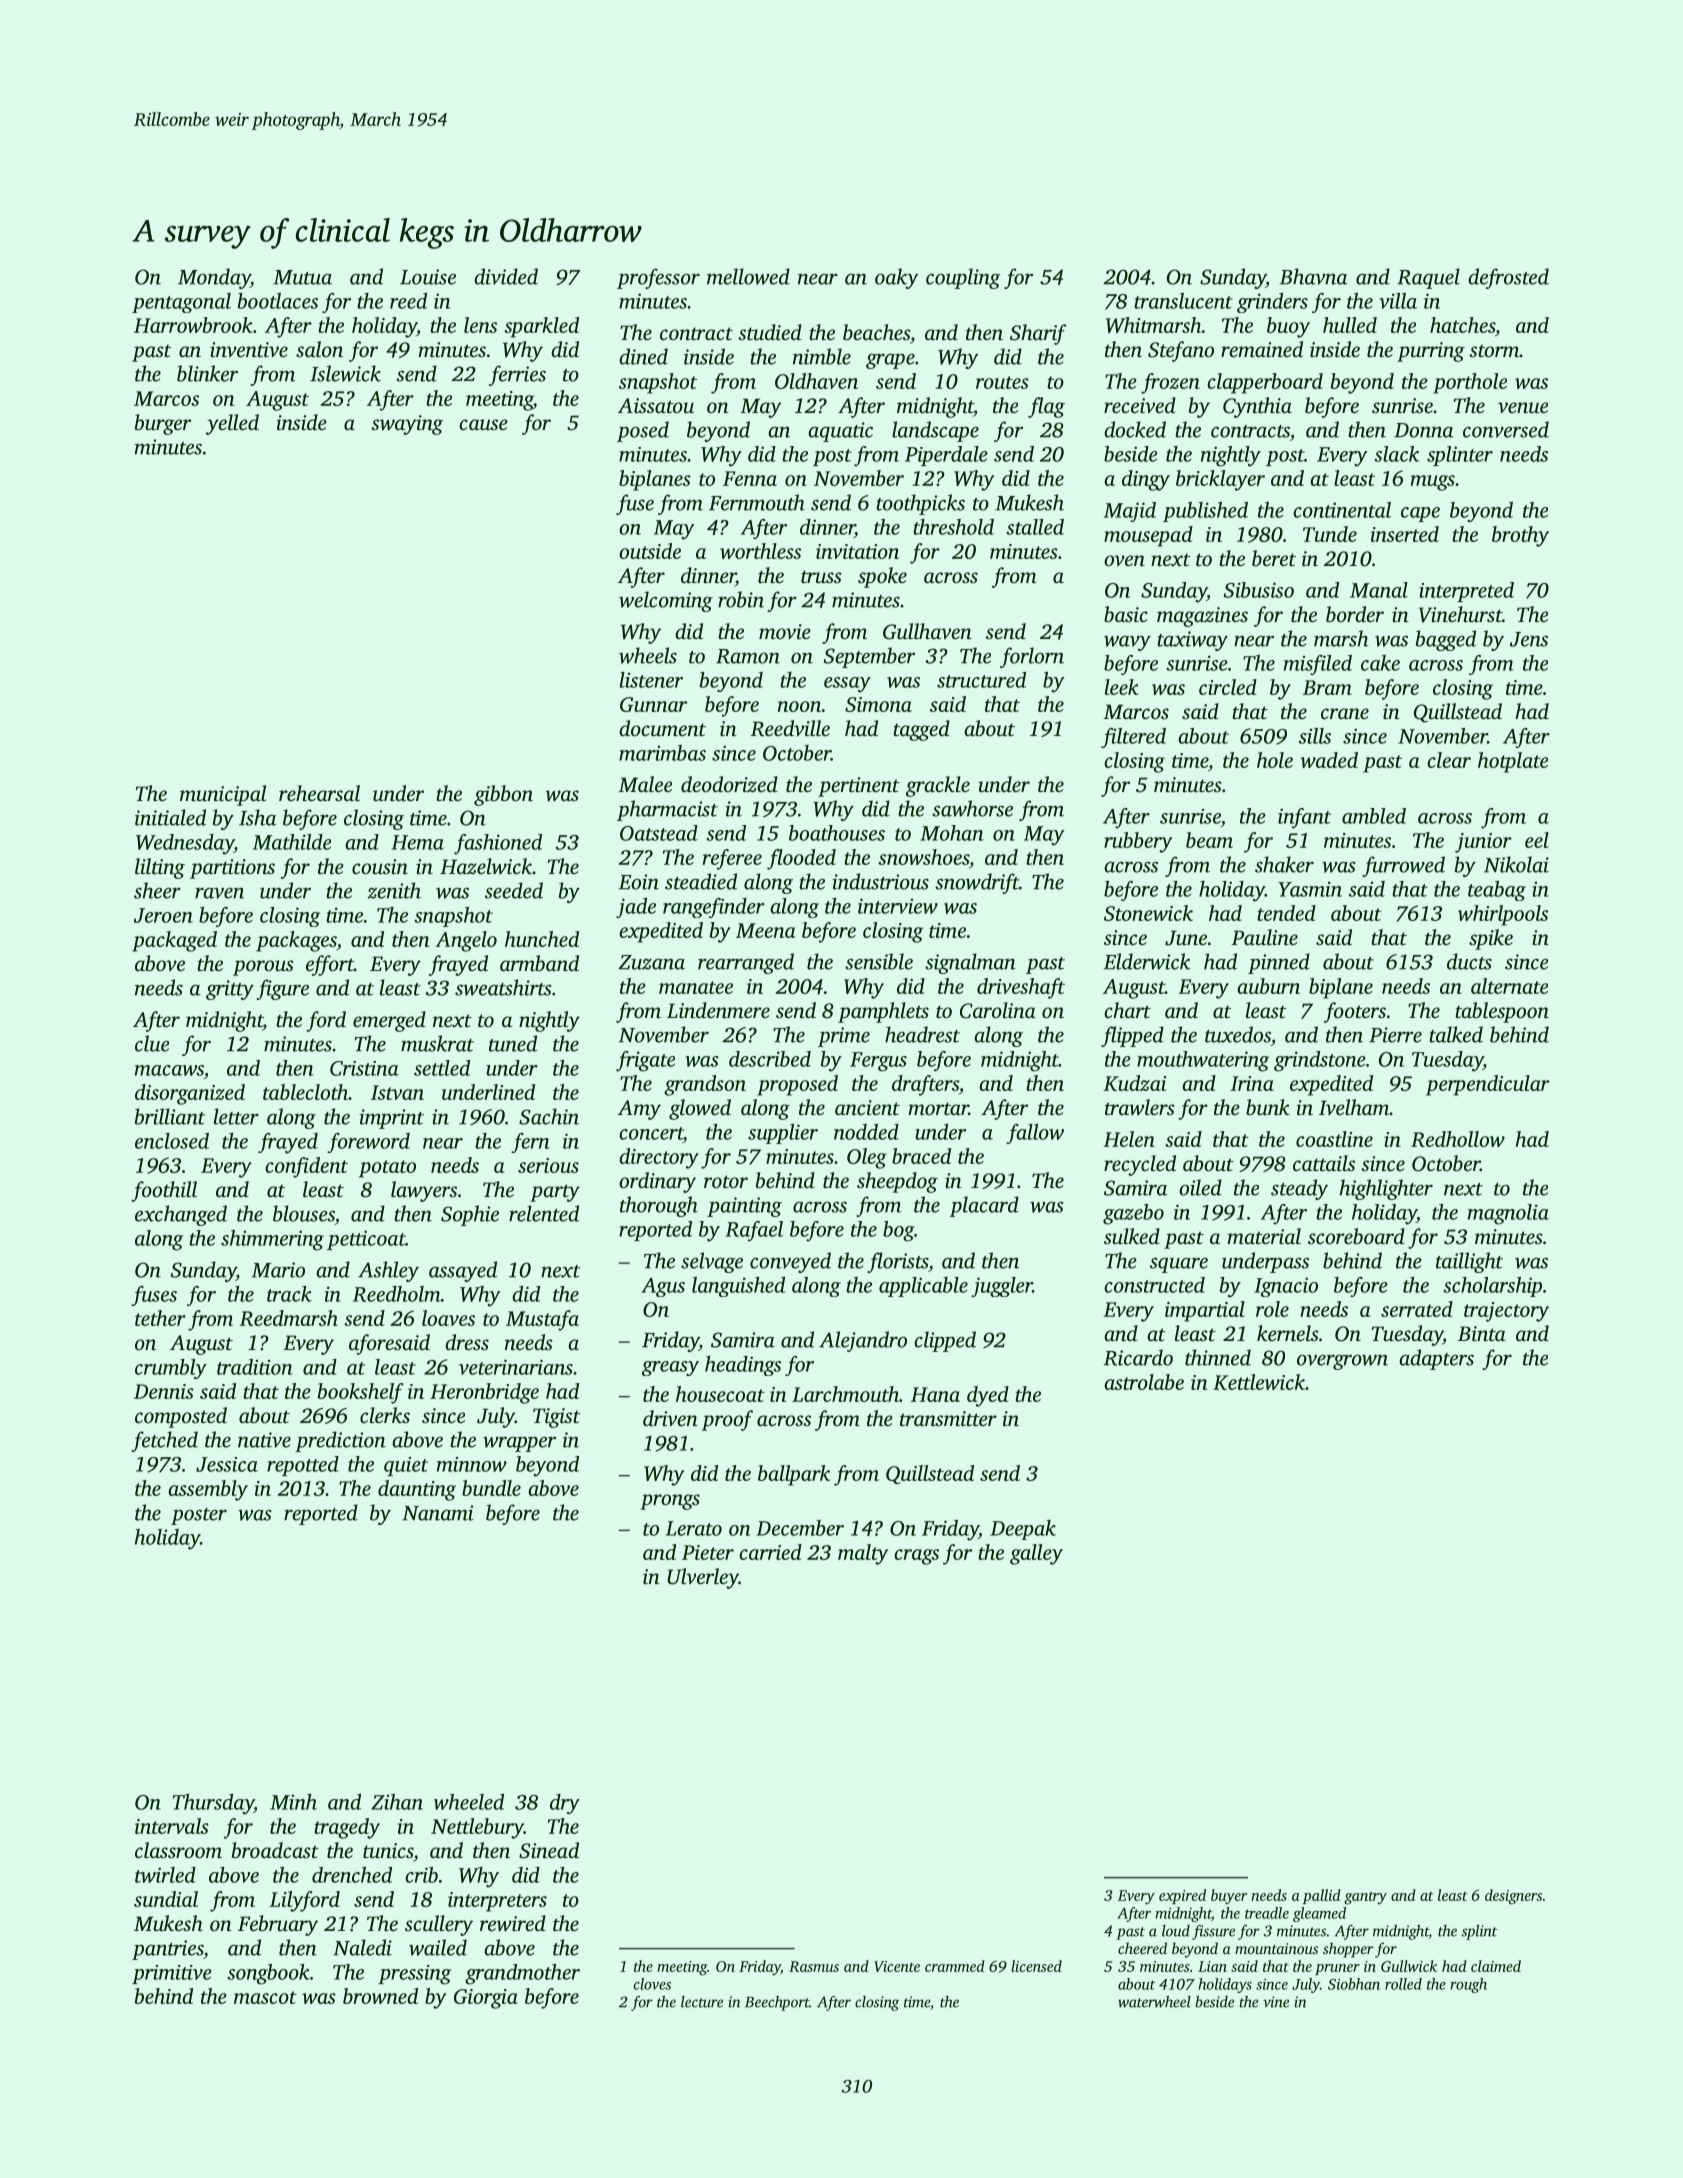 Image resolution: width=1683 pixels, height=2178 pixels. Describe the element at coordinates (293, 1802) in the image. I see `Minh` at that location.
